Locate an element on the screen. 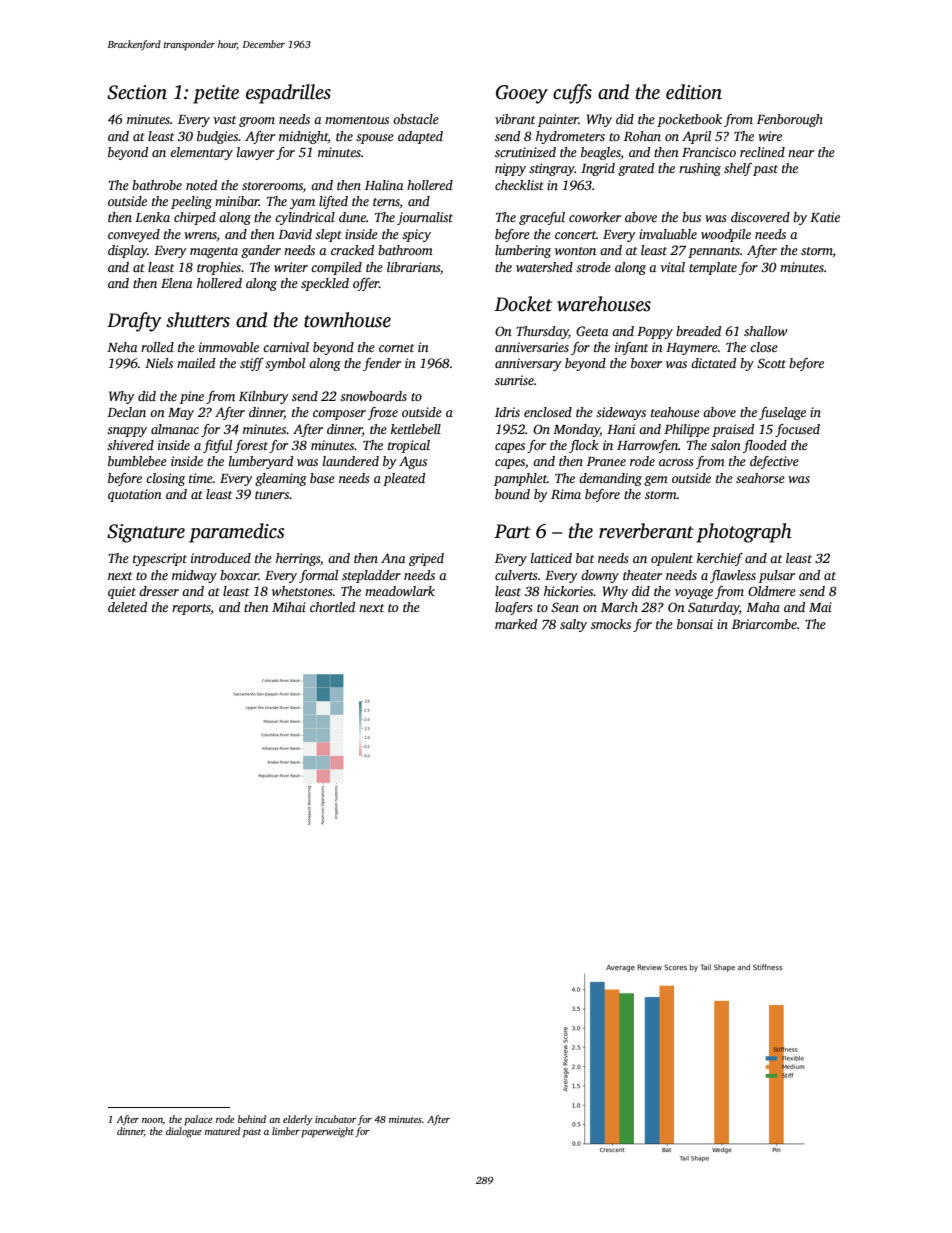  espadrilles is located at coordinates (288, 94).
